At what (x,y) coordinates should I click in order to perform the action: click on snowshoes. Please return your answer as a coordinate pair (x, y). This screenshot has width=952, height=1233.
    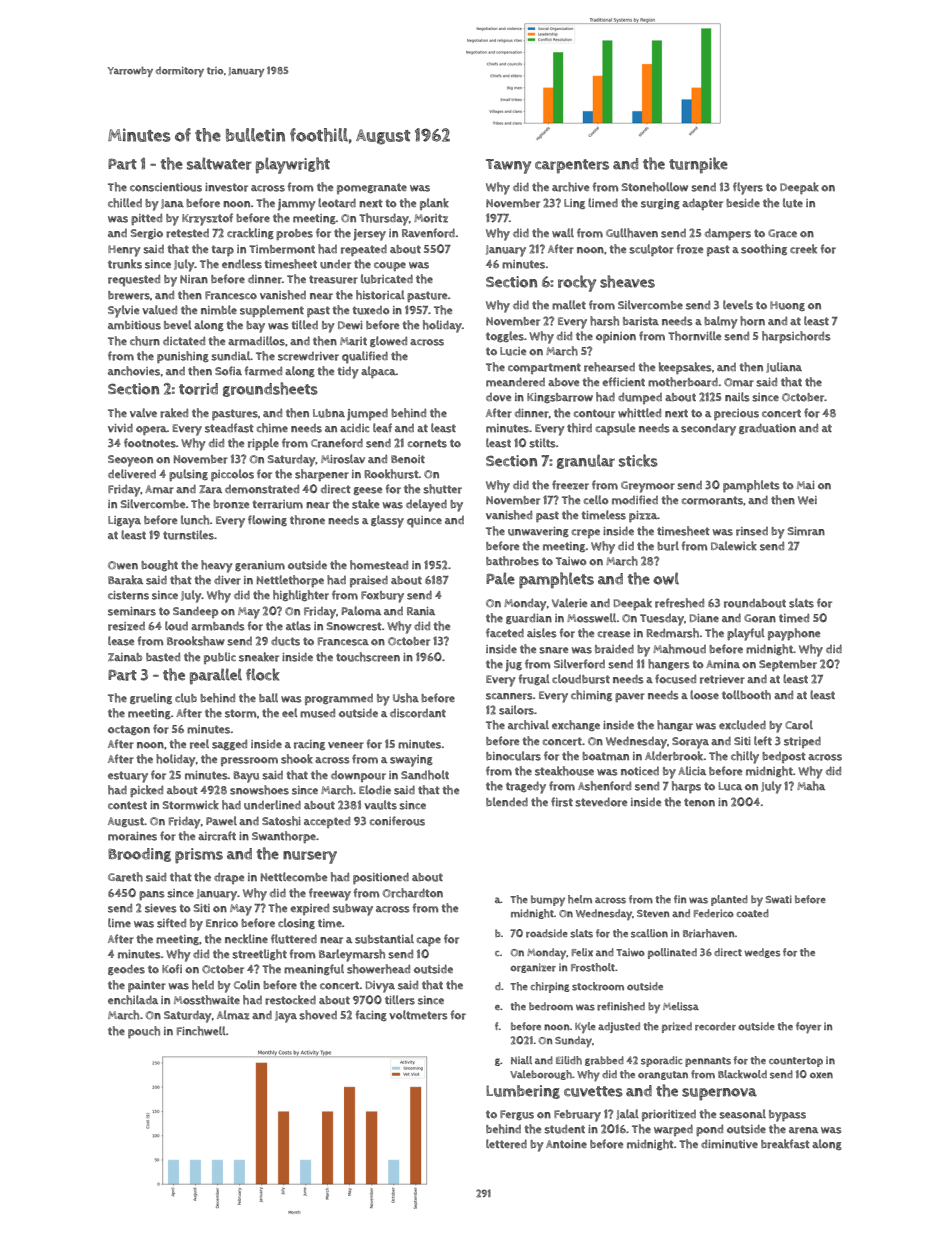
    Looking at the image, I should click on (259, 790).
